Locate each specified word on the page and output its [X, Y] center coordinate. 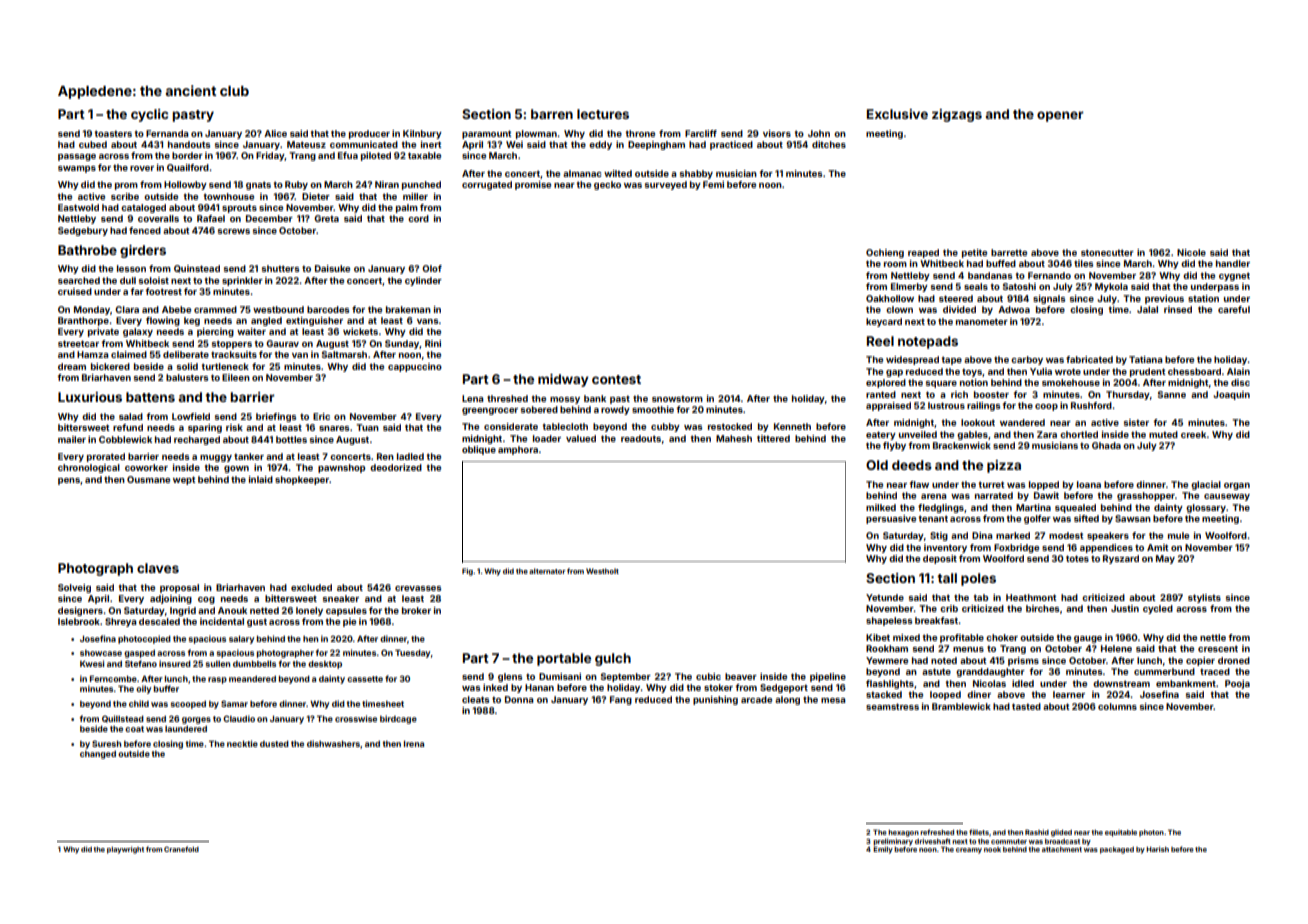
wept [184, 480]
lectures [603, 114]
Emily [883, 850]
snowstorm [677, 398]
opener [1060, 116]
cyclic [149, 115]
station [1203, 298]
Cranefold [181, 849]
